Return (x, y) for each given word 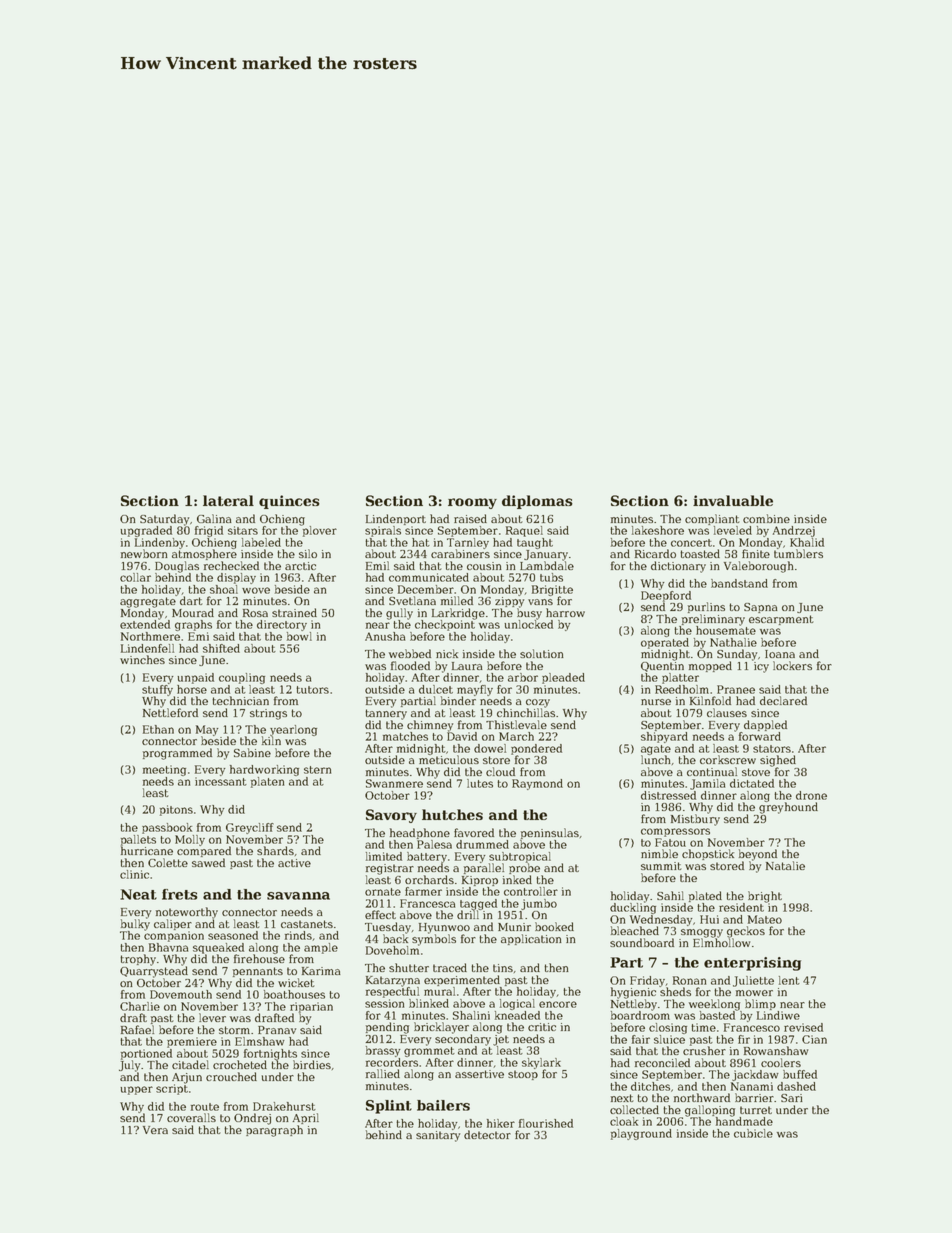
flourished (546, 1123)
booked (554, 926)
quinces (289, 502)
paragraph (274, 1131)
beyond (758, 855)
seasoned (233, 935)
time (703, 1027)
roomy (472, 503)
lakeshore (658, 530)
